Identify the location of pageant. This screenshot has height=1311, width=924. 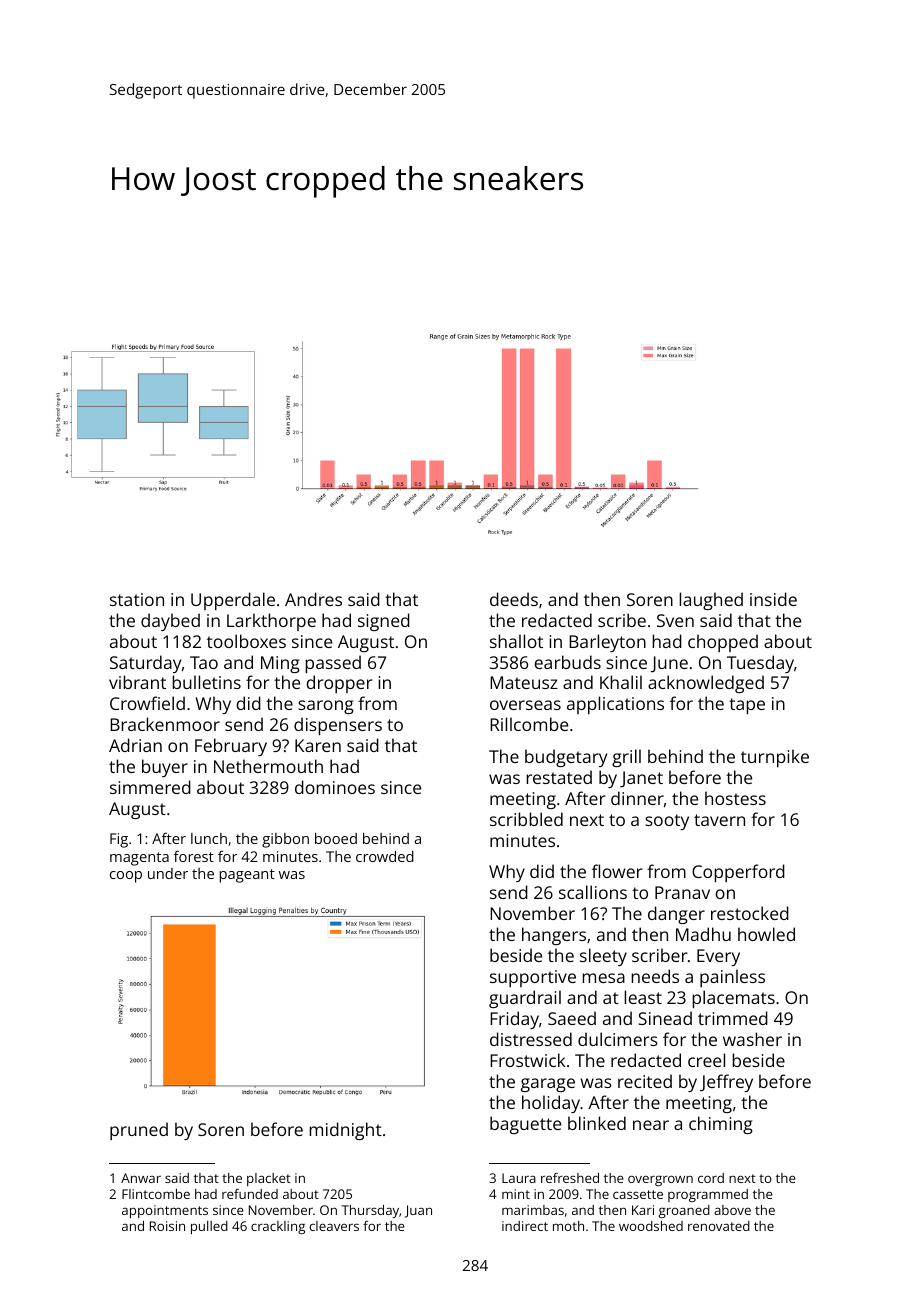
(247, 876).
